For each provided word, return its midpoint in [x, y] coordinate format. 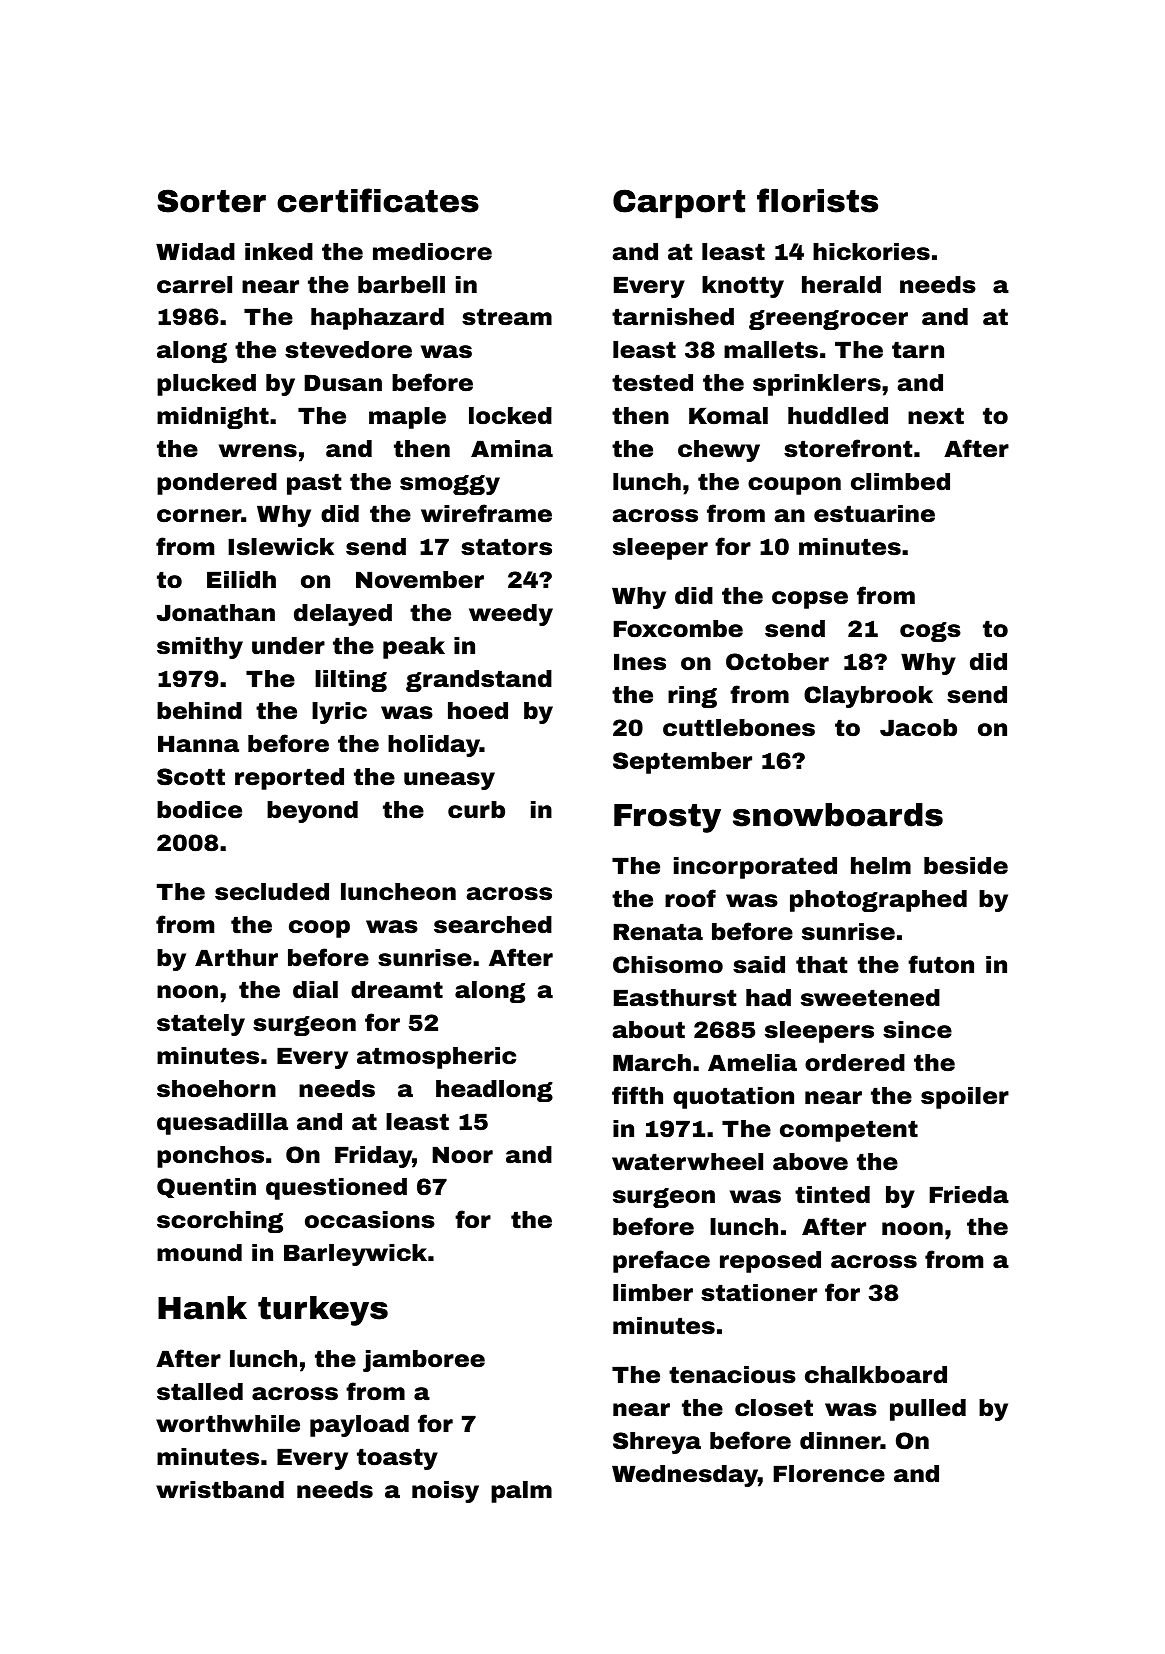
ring [692, 697]
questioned [336, 1189]
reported [289, 779]
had [768, 998]
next [936, 416]
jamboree [424, 1361]
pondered [217, 484]
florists [817, 200]
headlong [494, 1091]
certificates [378, 200]
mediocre [432, 252]
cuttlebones [739, 728]
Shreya [657, 1443]
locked [510, 416]
